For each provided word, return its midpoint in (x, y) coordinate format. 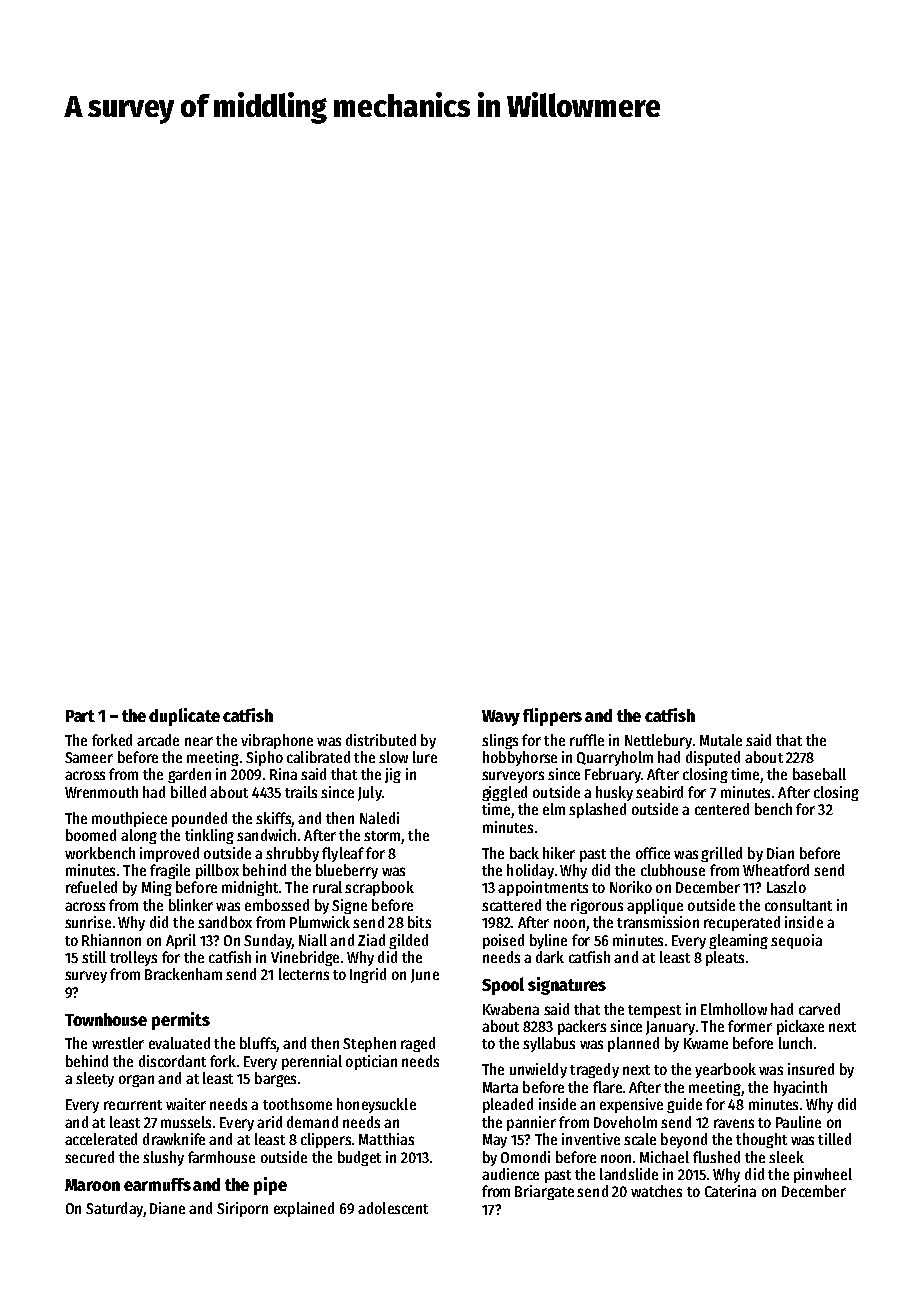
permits (181, 1021)
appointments (543, 888)
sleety (95, 1079)
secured (89, 1157)
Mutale (721, 740)
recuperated (742, 923)
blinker (191, 905)
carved (819, 1009)
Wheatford (776, 870)
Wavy (501, 718)
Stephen (369, 1044)
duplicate (184, 717)
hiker (559, 853)
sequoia (796, 941)
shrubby (292, 854)
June (425, 976)
